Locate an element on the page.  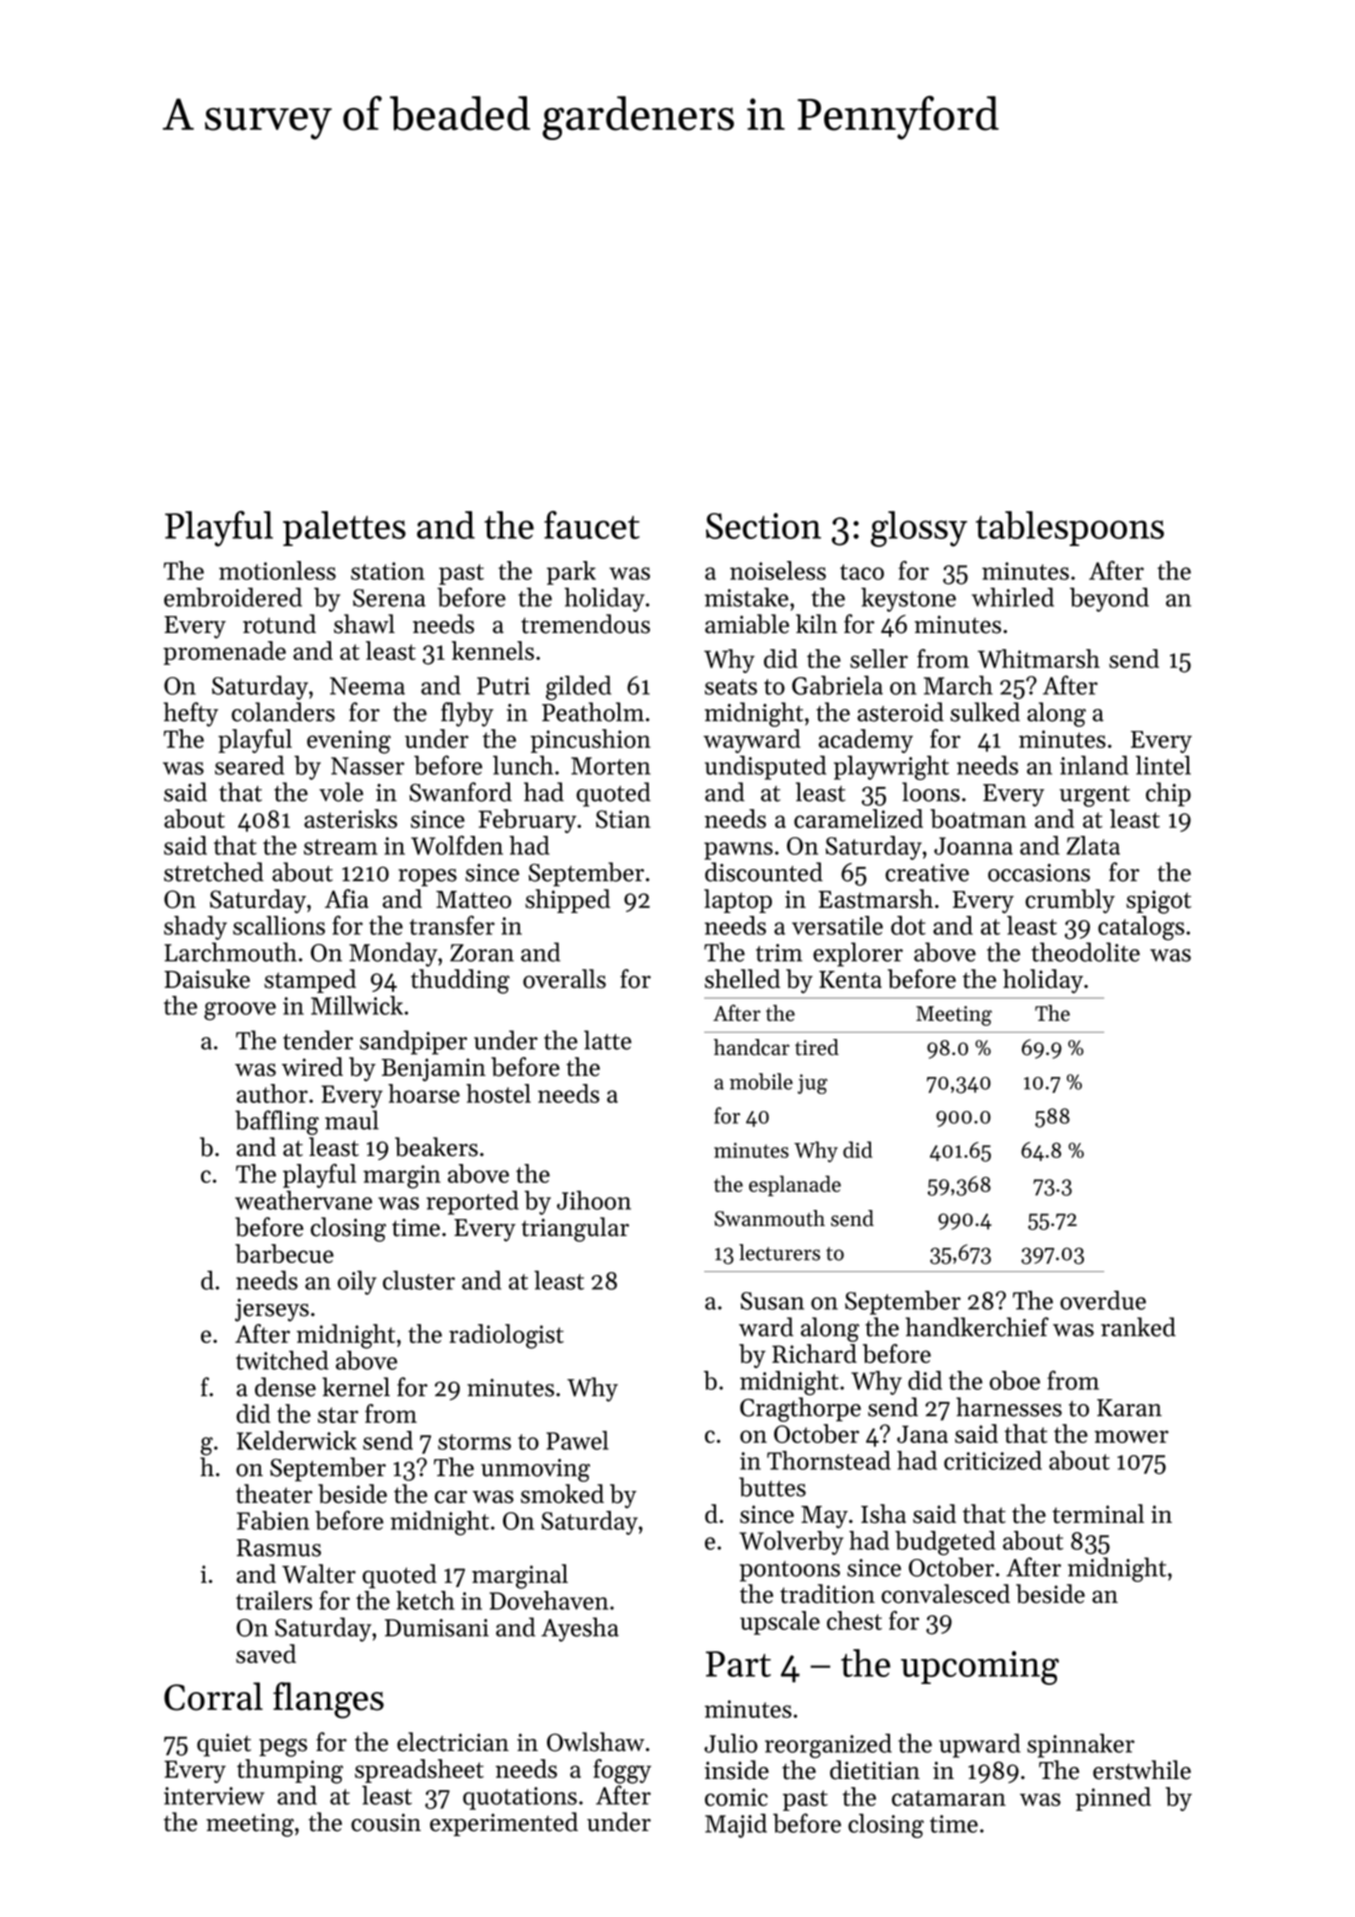
Pawel is located at coordinates (577, 1440).
